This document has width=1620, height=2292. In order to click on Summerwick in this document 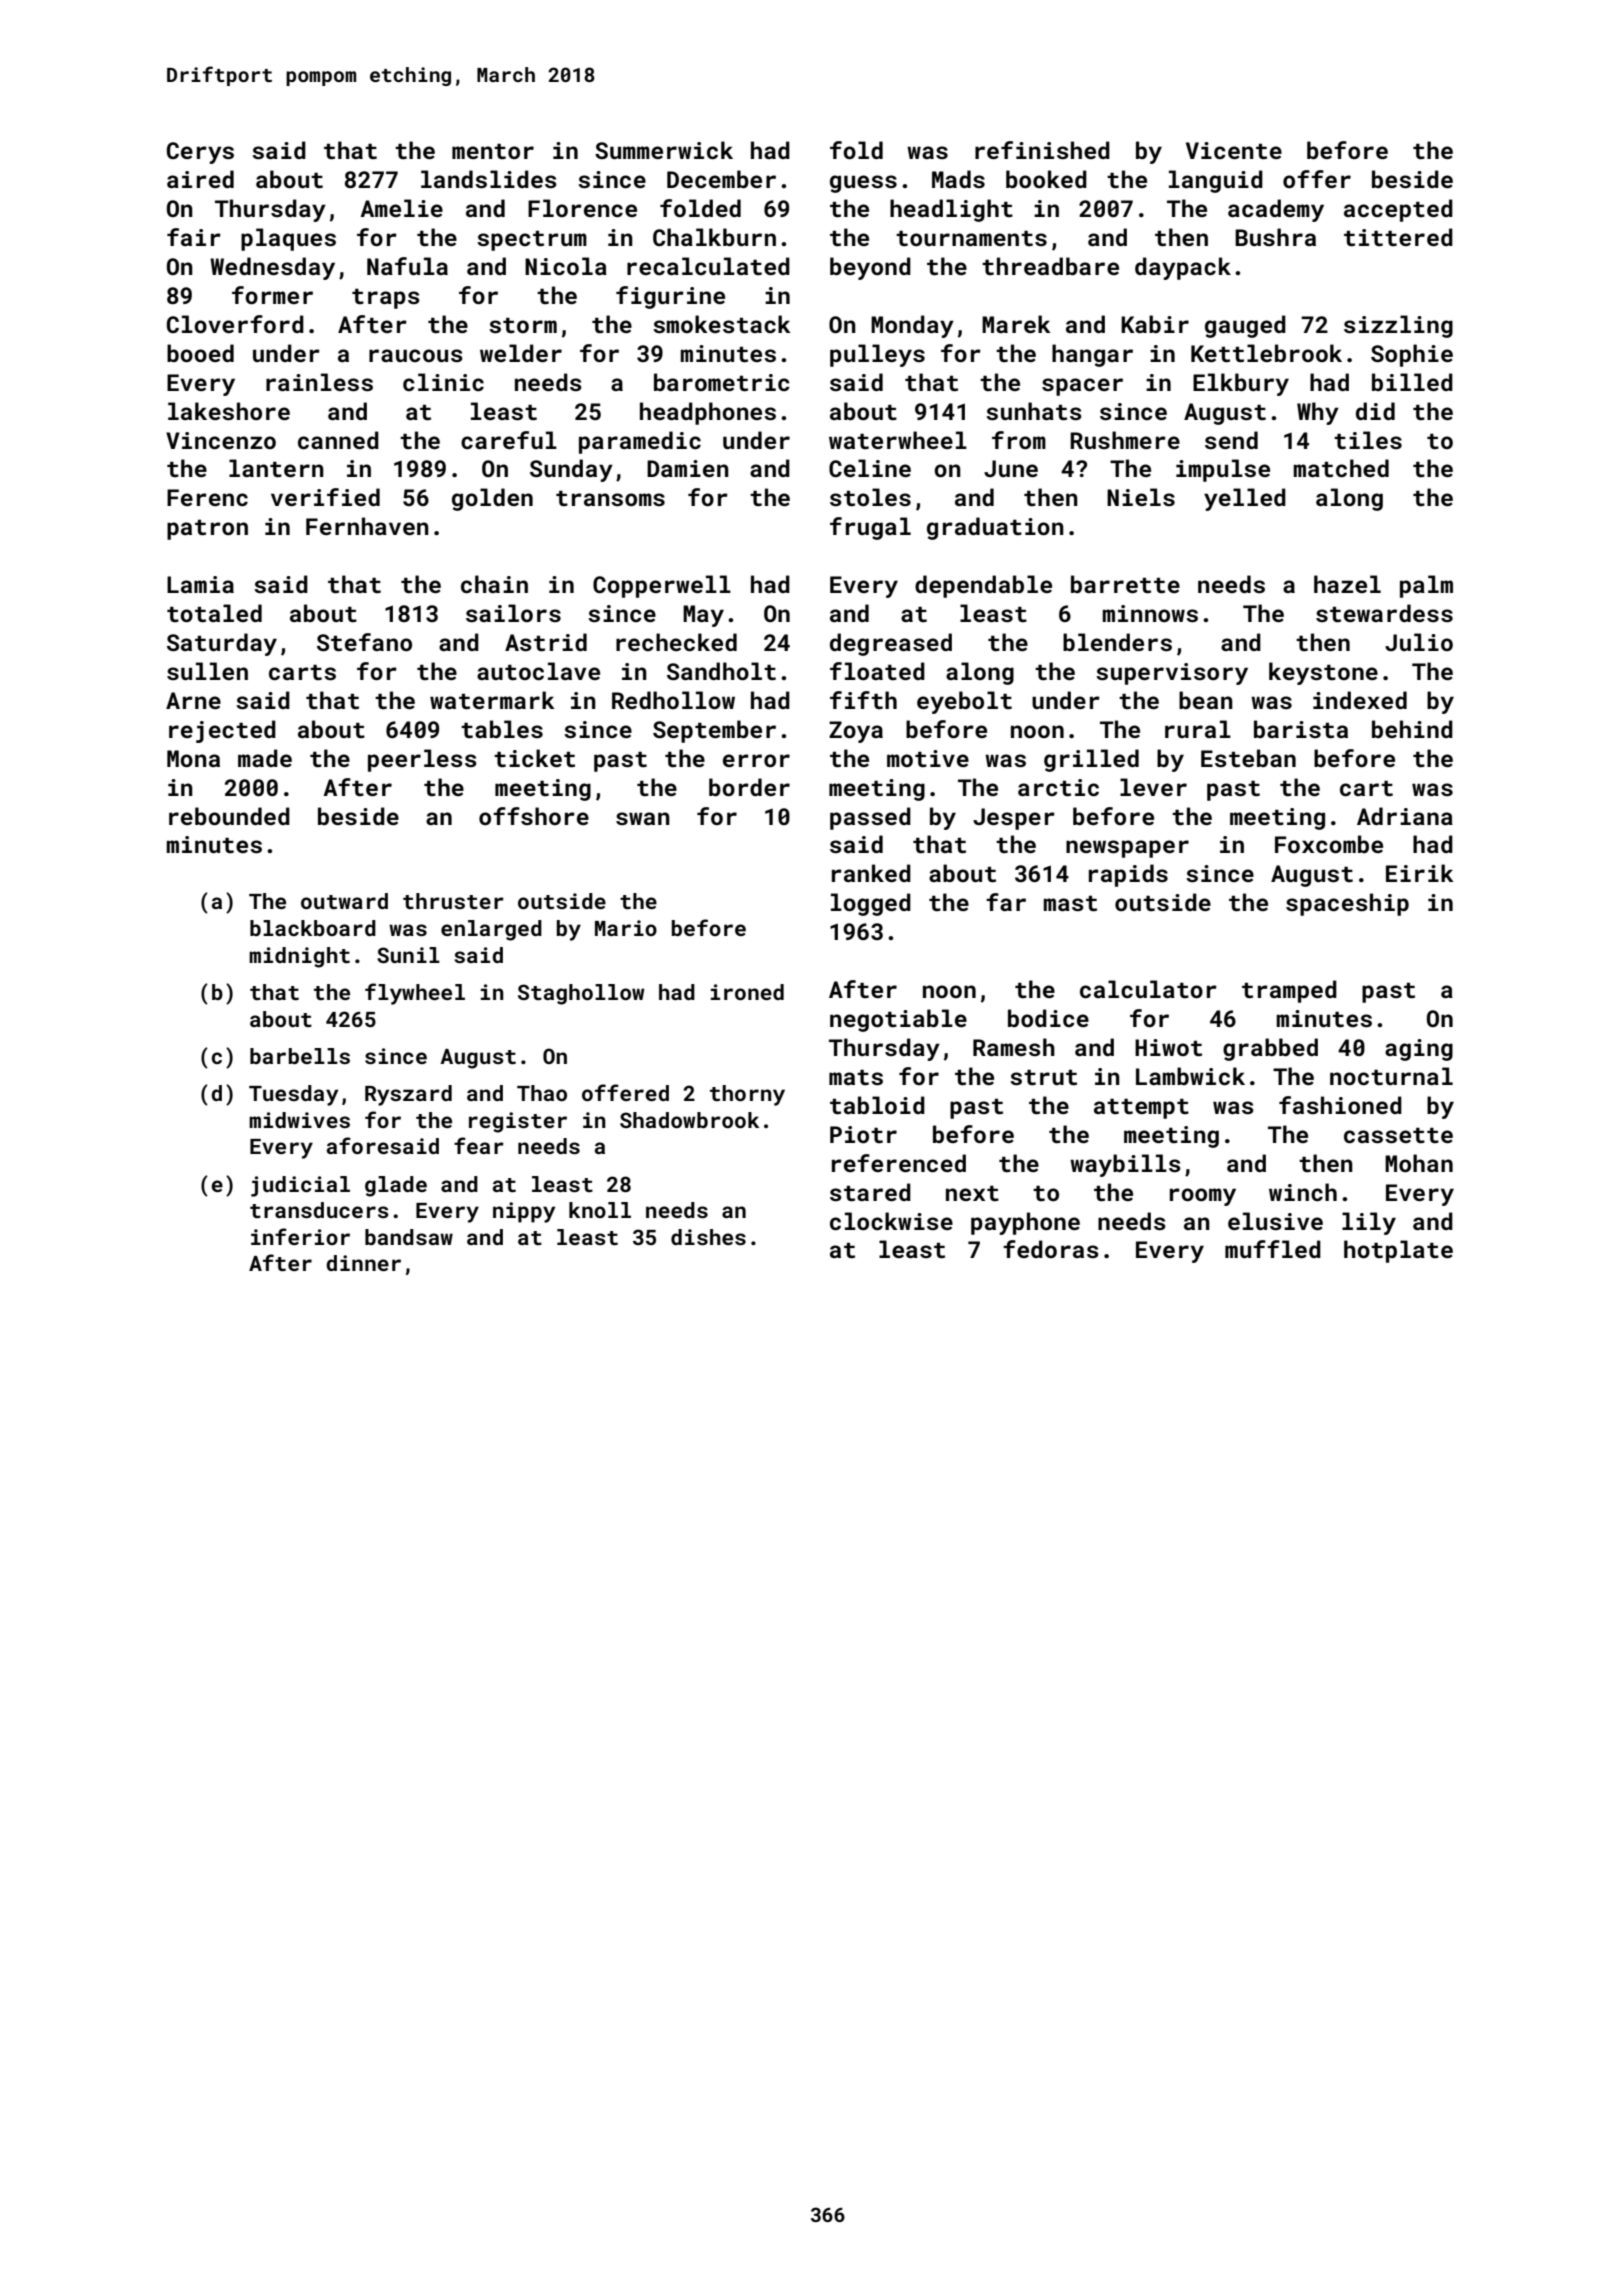, I will do `click(664, 150)`.
